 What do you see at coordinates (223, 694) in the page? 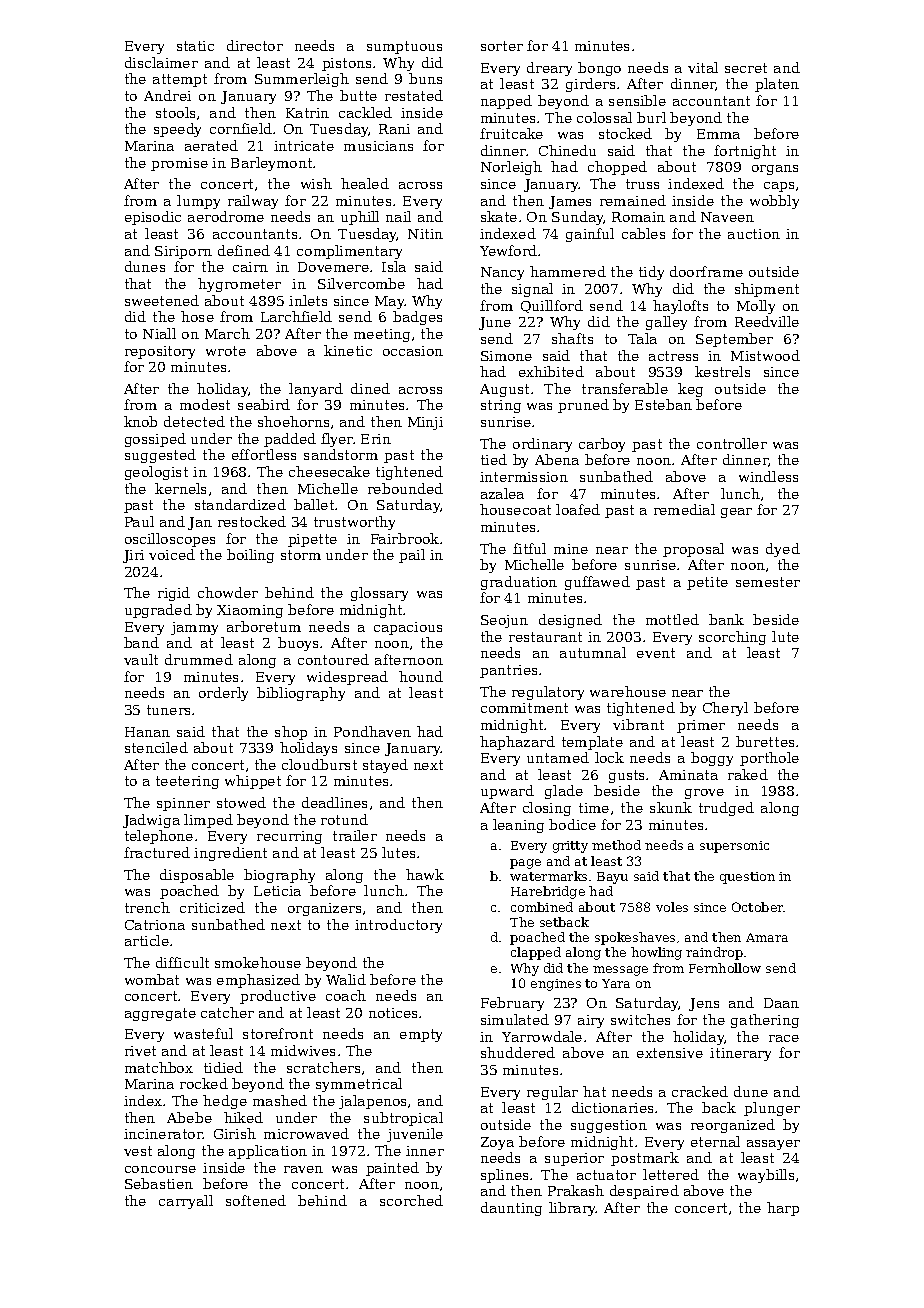
I see `orderly` at bounding box center [223, 694].
